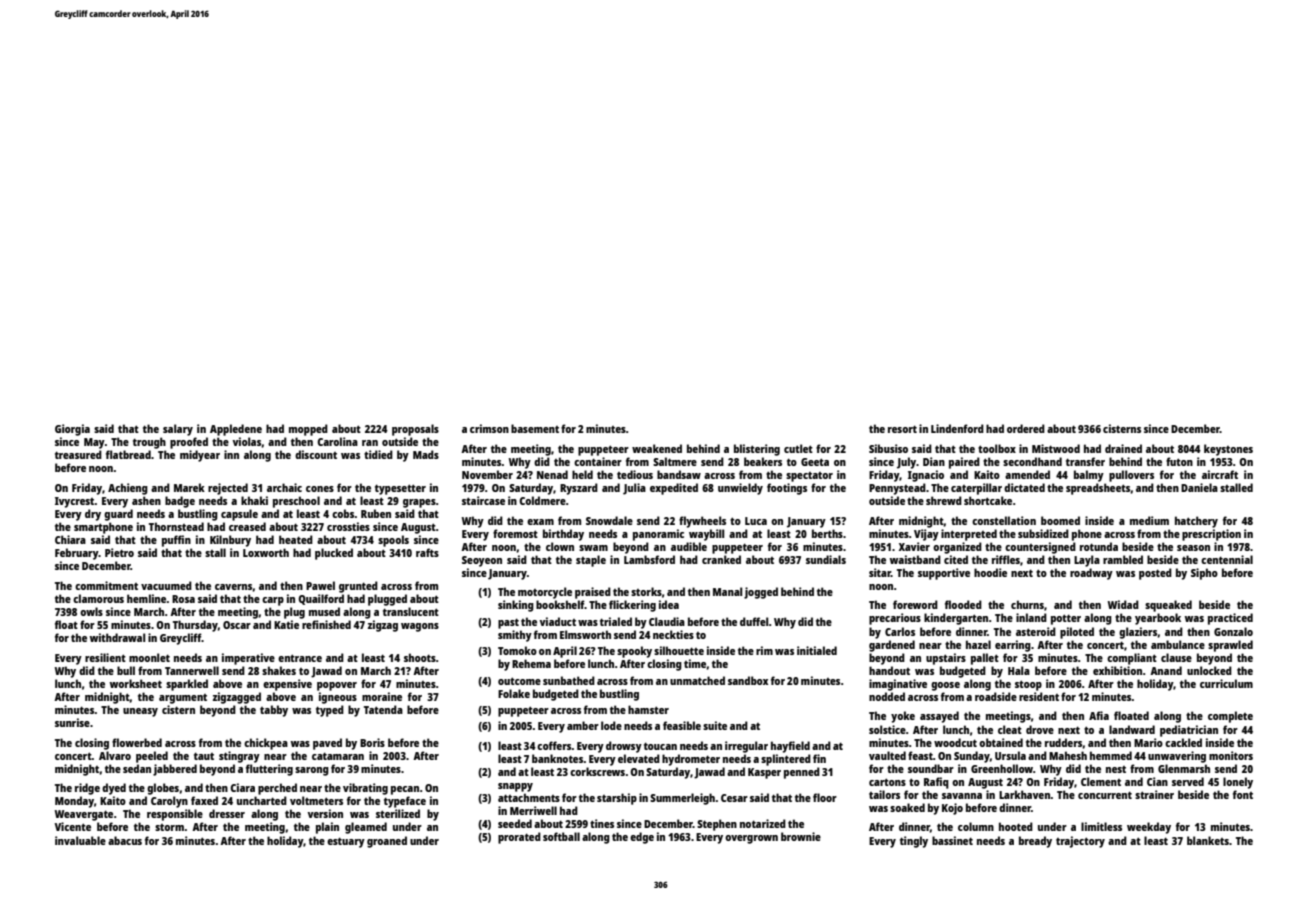 This screenshot has height=924, width=1308. What do you see at coordinates (976, 826) in the screenshot?
I see `column` at bounding box center [976, 826].
